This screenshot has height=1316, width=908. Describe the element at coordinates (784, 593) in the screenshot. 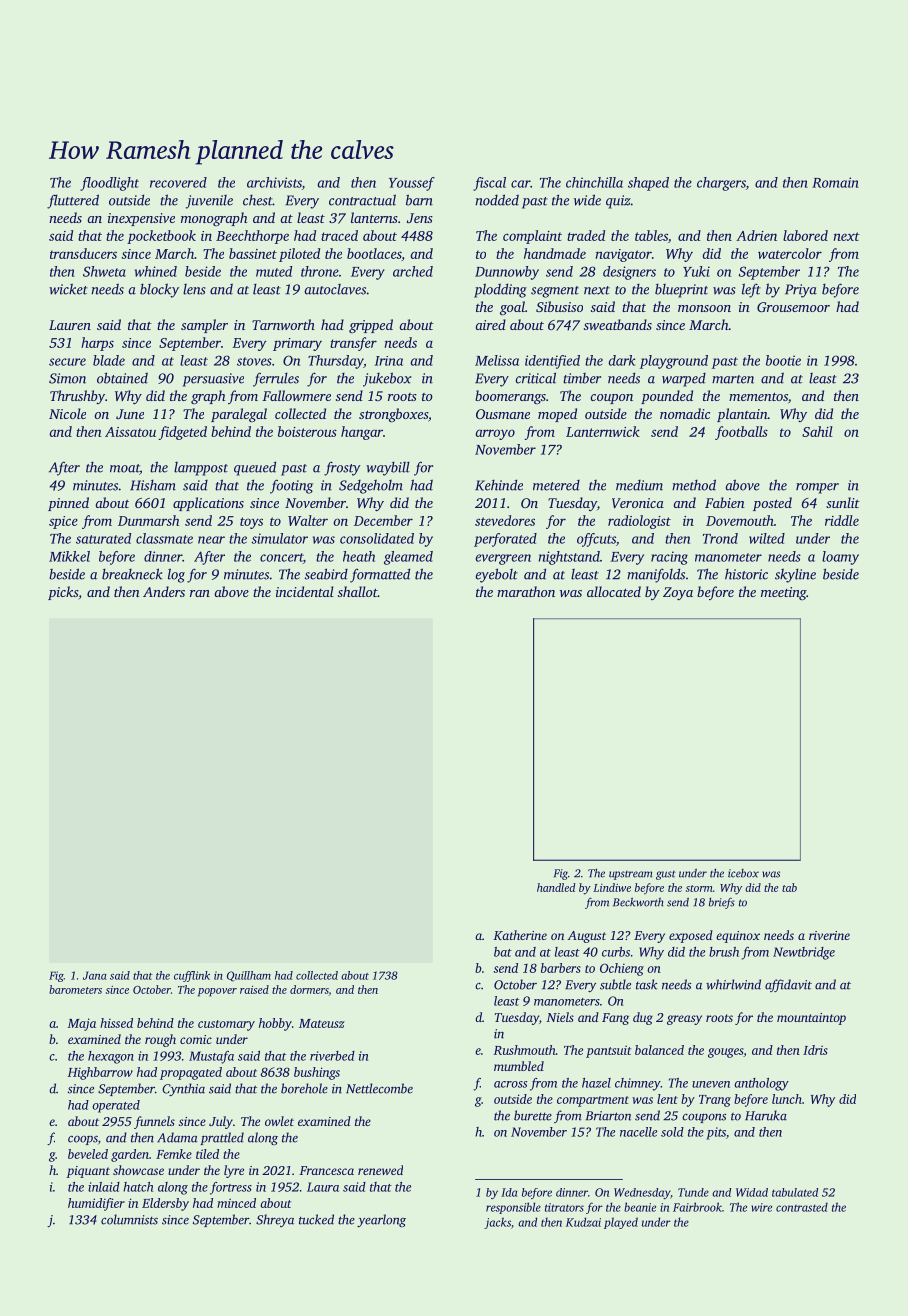

I see `meeting` at that location.
